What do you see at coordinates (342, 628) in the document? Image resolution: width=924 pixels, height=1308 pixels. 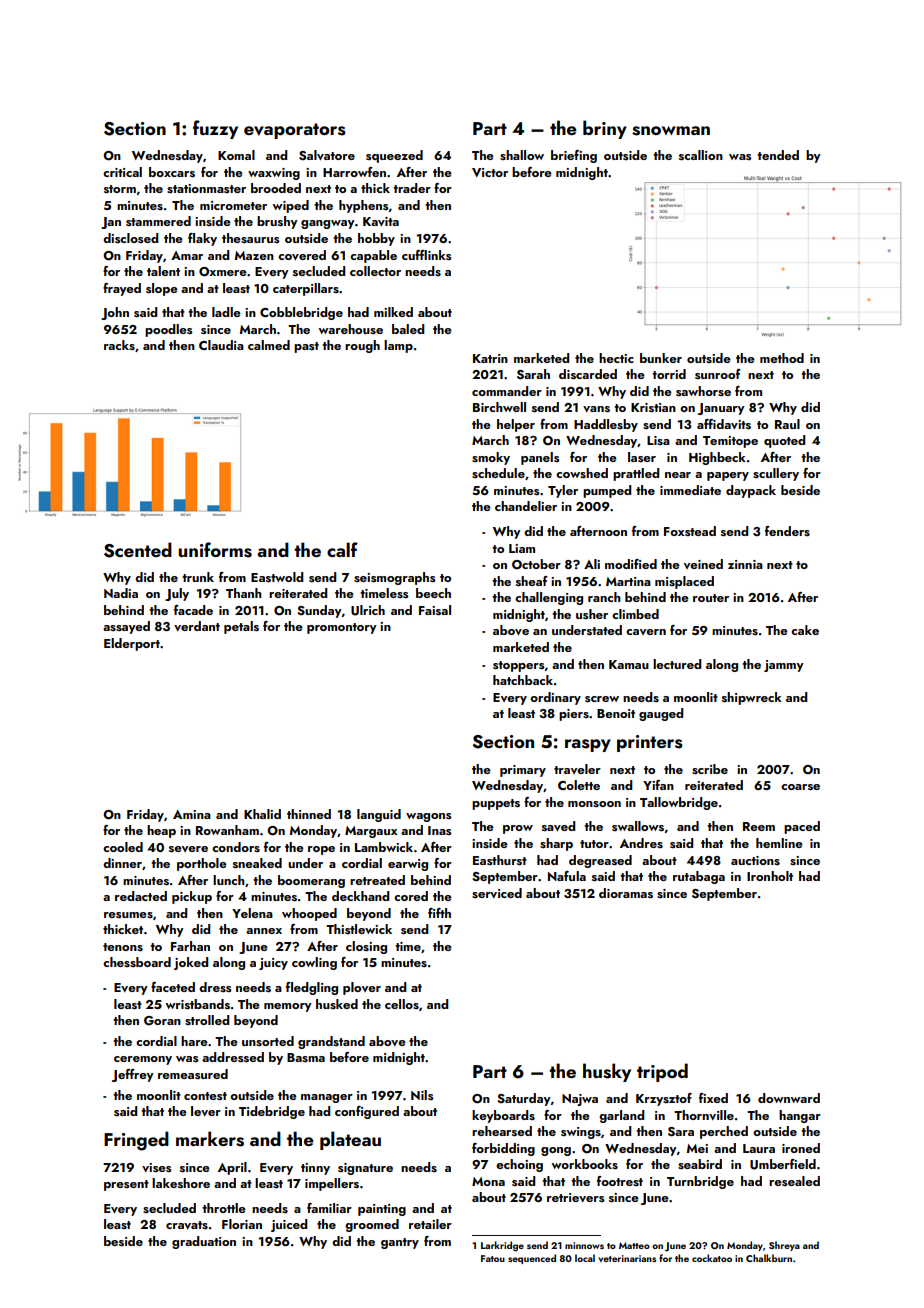 I see `promontory` at bounding box center [342, 628].
